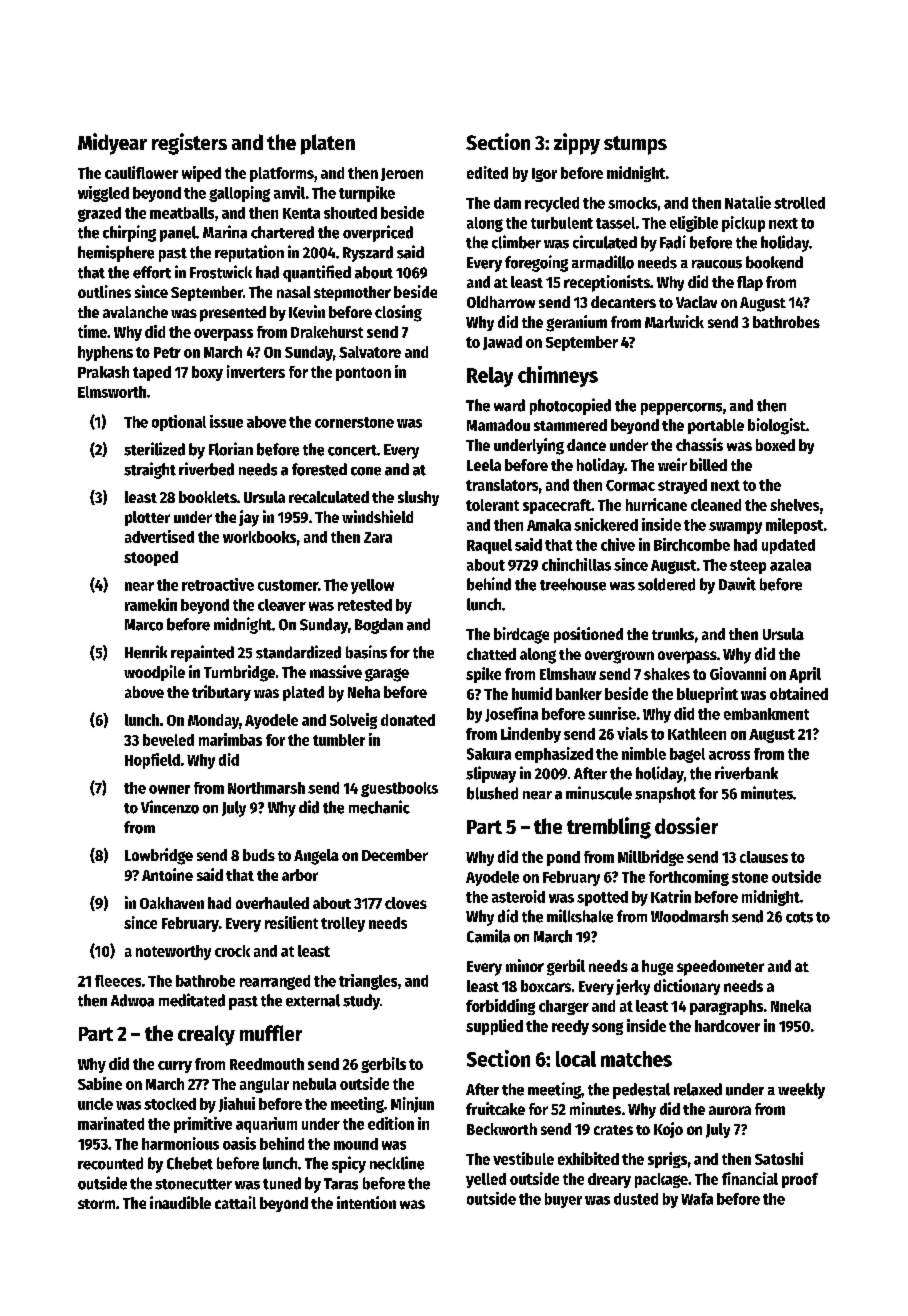 Image resolution: width=908 pixels, height=1316 pixels. Describe the element at coordinates (671, 896) in the document. I see `Katrin` at that location.
